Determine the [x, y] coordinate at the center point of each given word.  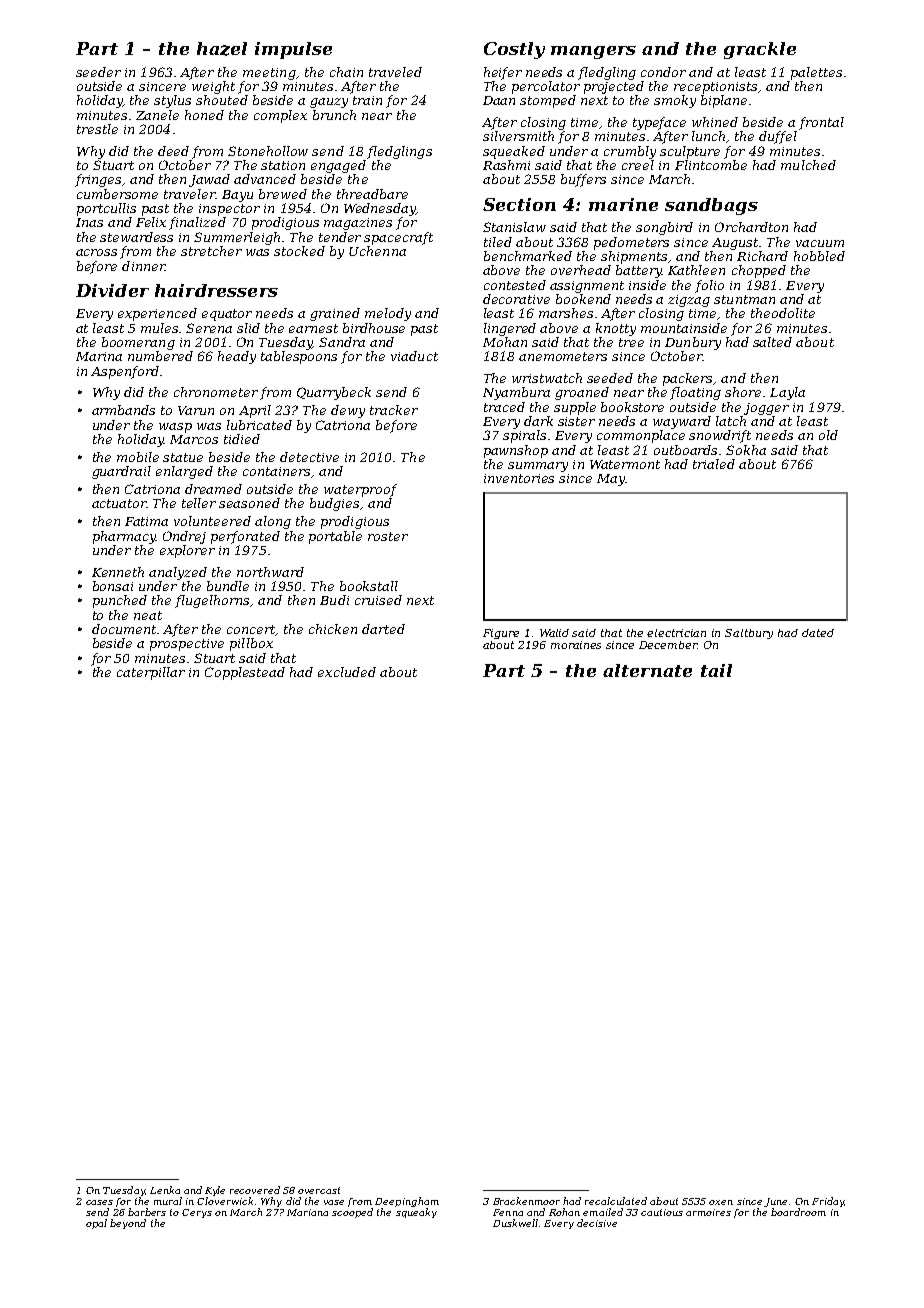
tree [631, 342]
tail [716, 670]
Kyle [215, 1191]
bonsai [113, 586]
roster [388, 536]
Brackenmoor [526, 1201]
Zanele [157, 115]
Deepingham [407, 1202]
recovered [255, 1190]
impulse [293, 50]
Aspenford [125, 372]
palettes [816, 73]
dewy [348, 411]
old [828, 435]
